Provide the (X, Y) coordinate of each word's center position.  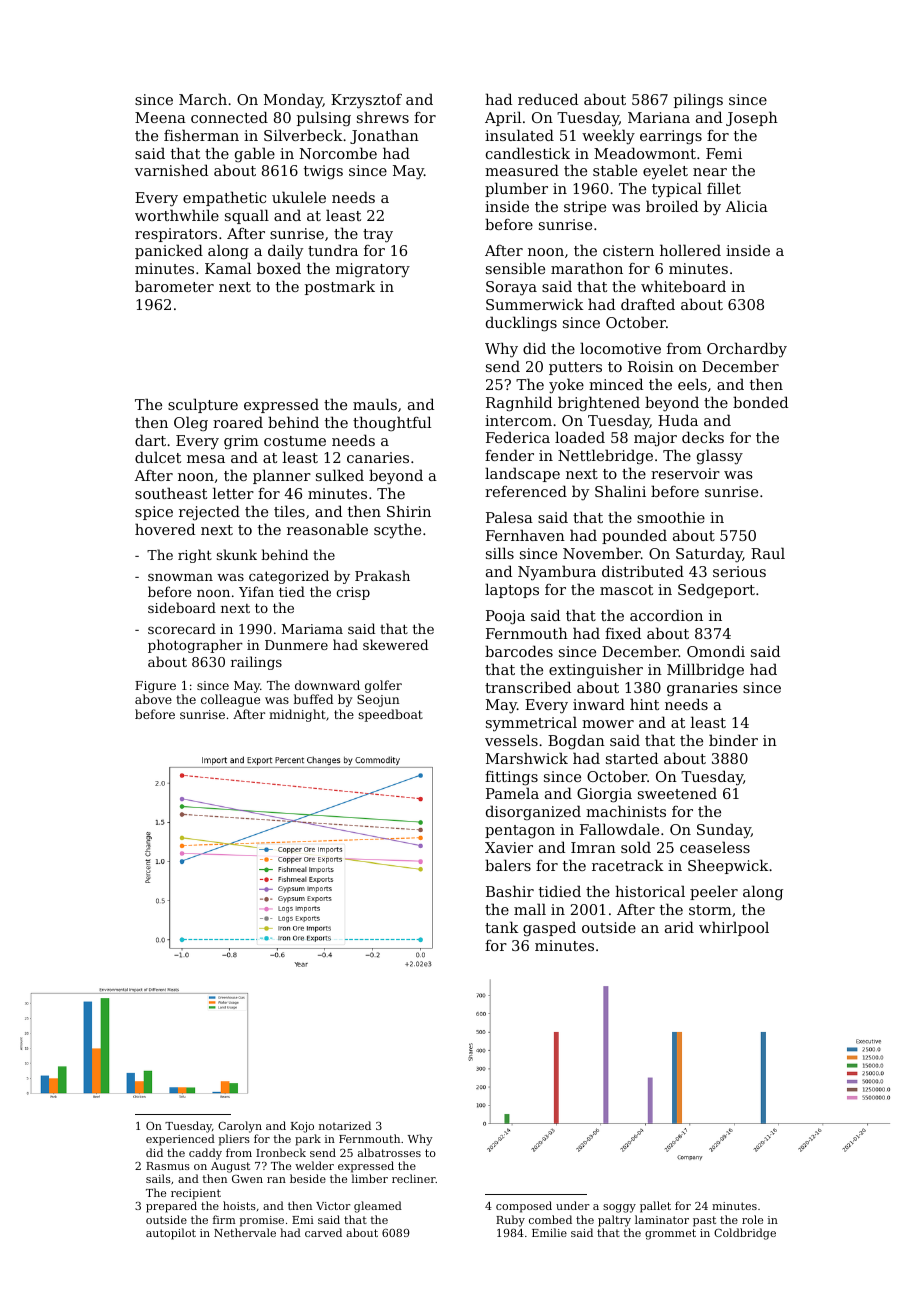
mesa (206, 459)
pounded (634, 536)
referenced (526, 491)
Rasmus (168, 1166)
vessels (511, 740)
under (573, 1205)
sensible (515, 268)
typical (677, 190)
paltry (614, 1221)
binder (733, 740)
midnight (297, 715)
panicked (169, 251)
